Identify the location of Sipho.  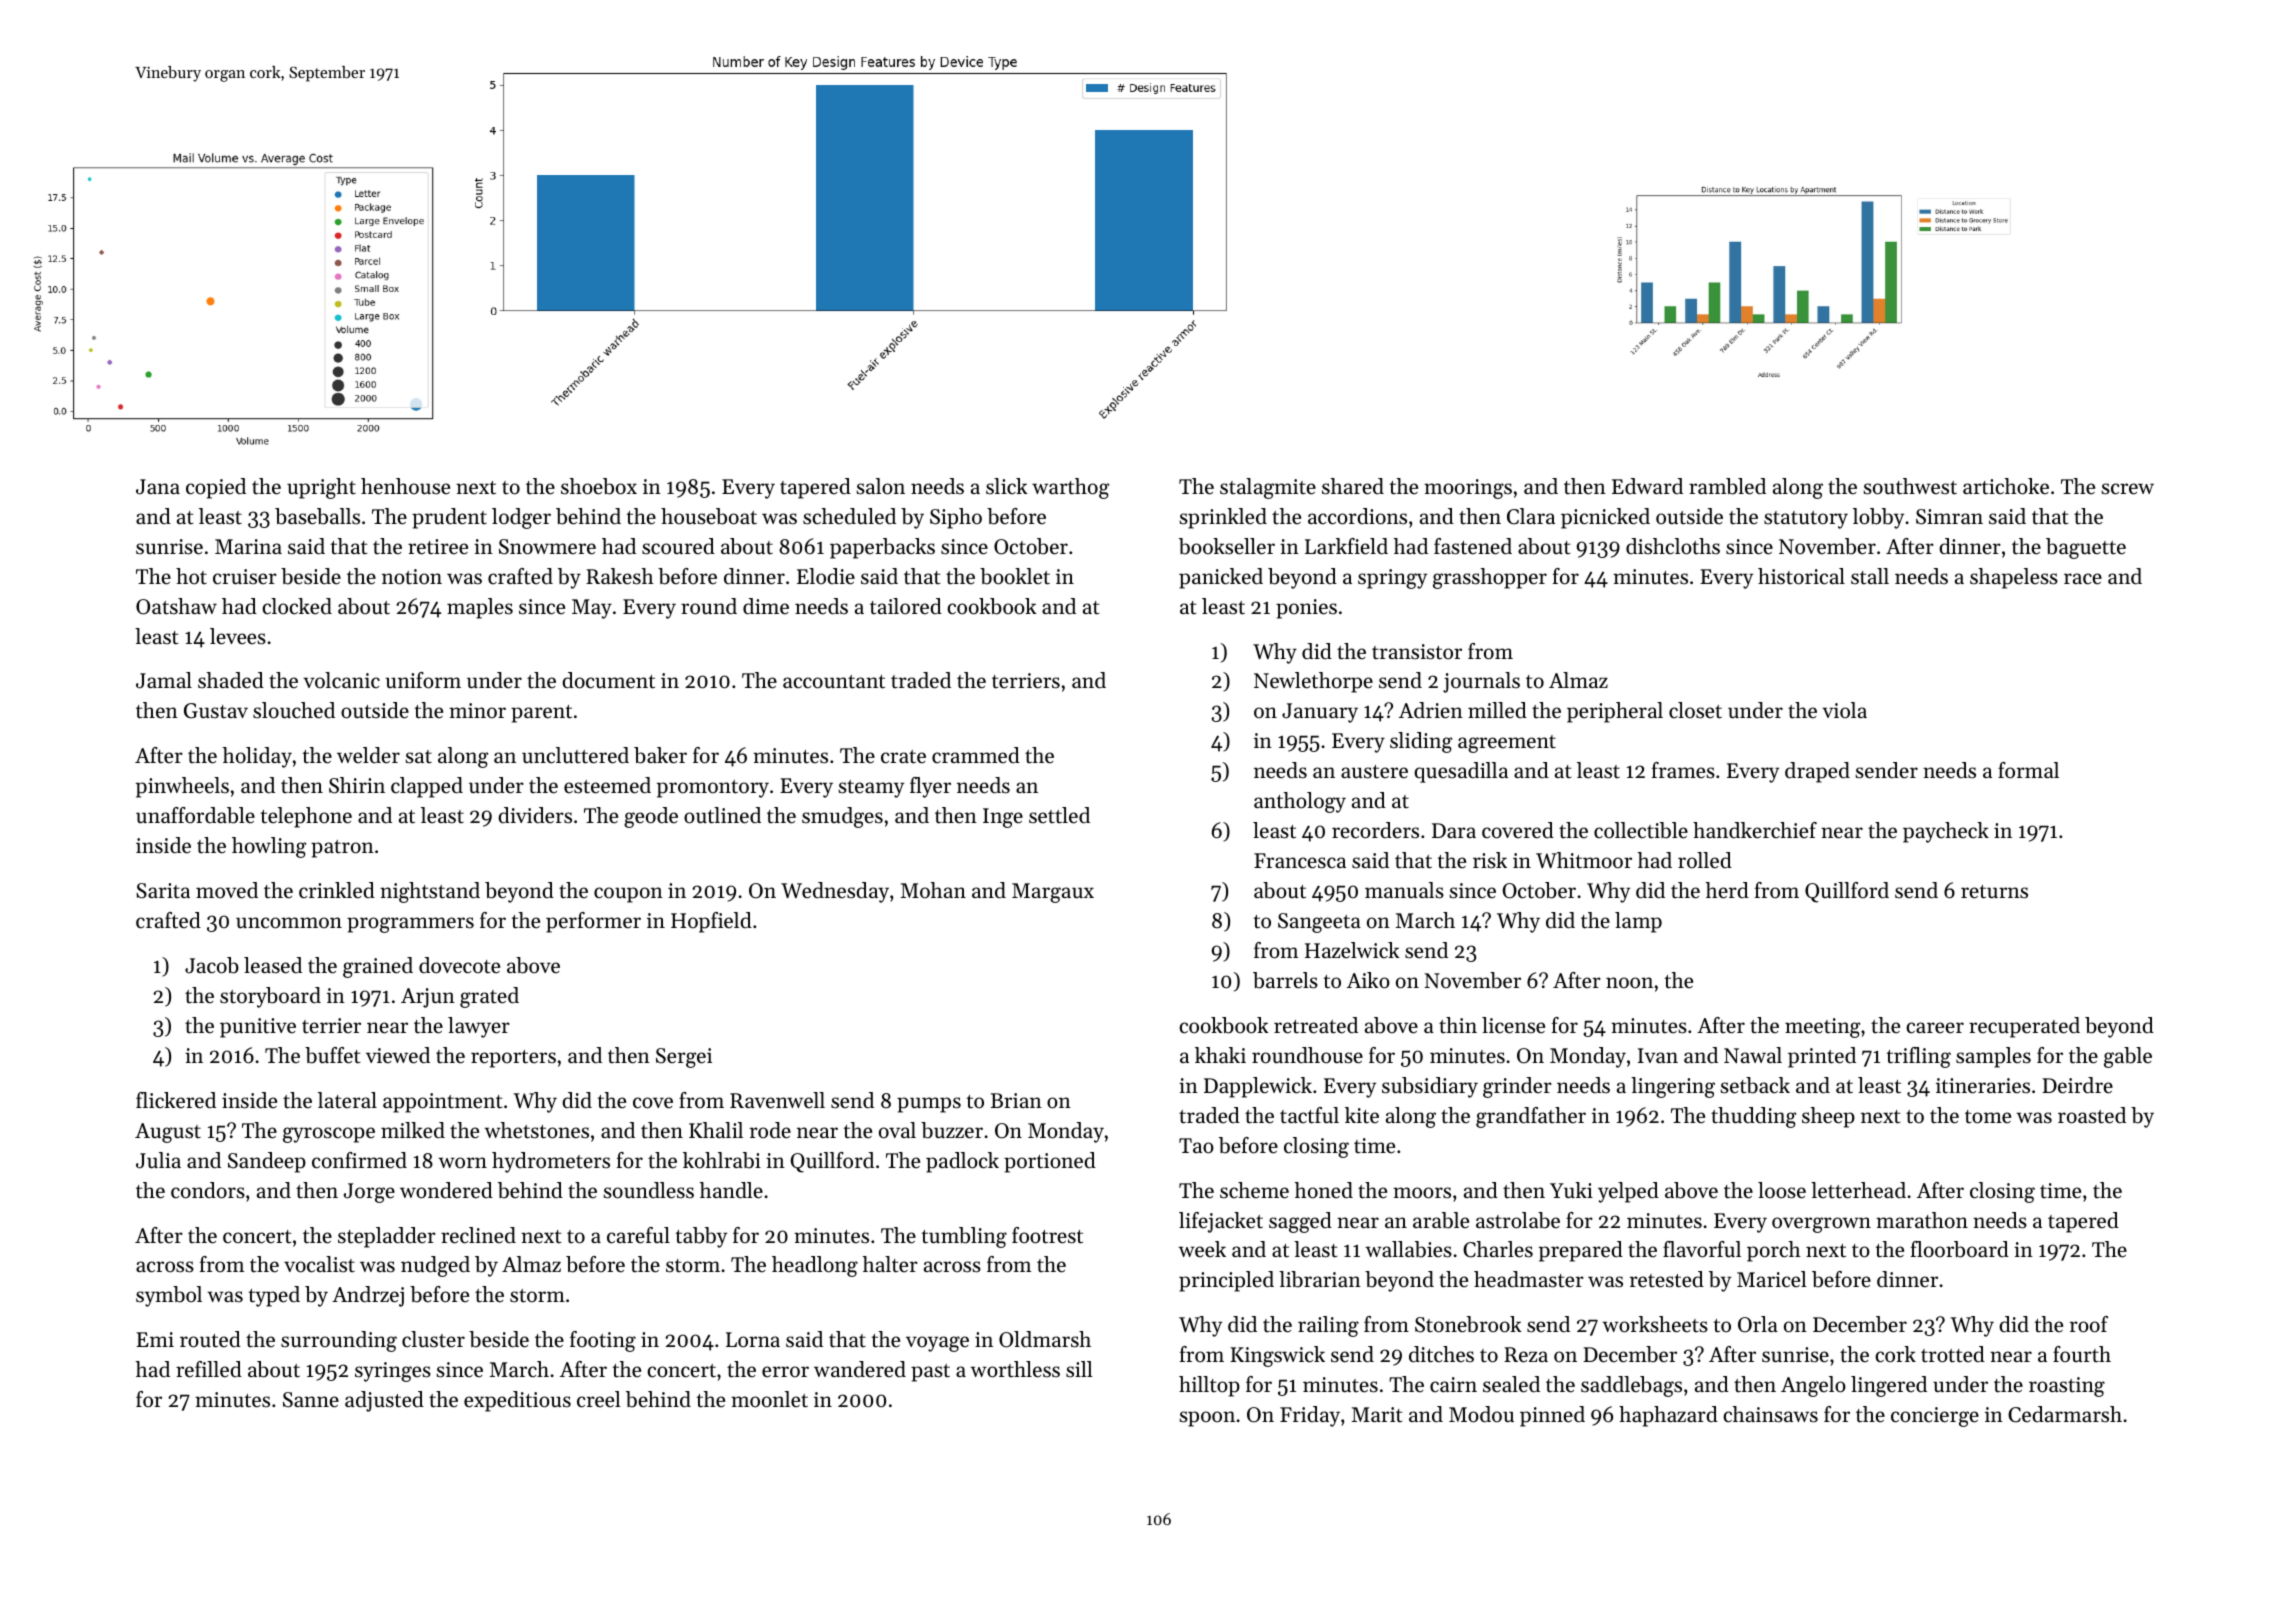
(956, 518).
